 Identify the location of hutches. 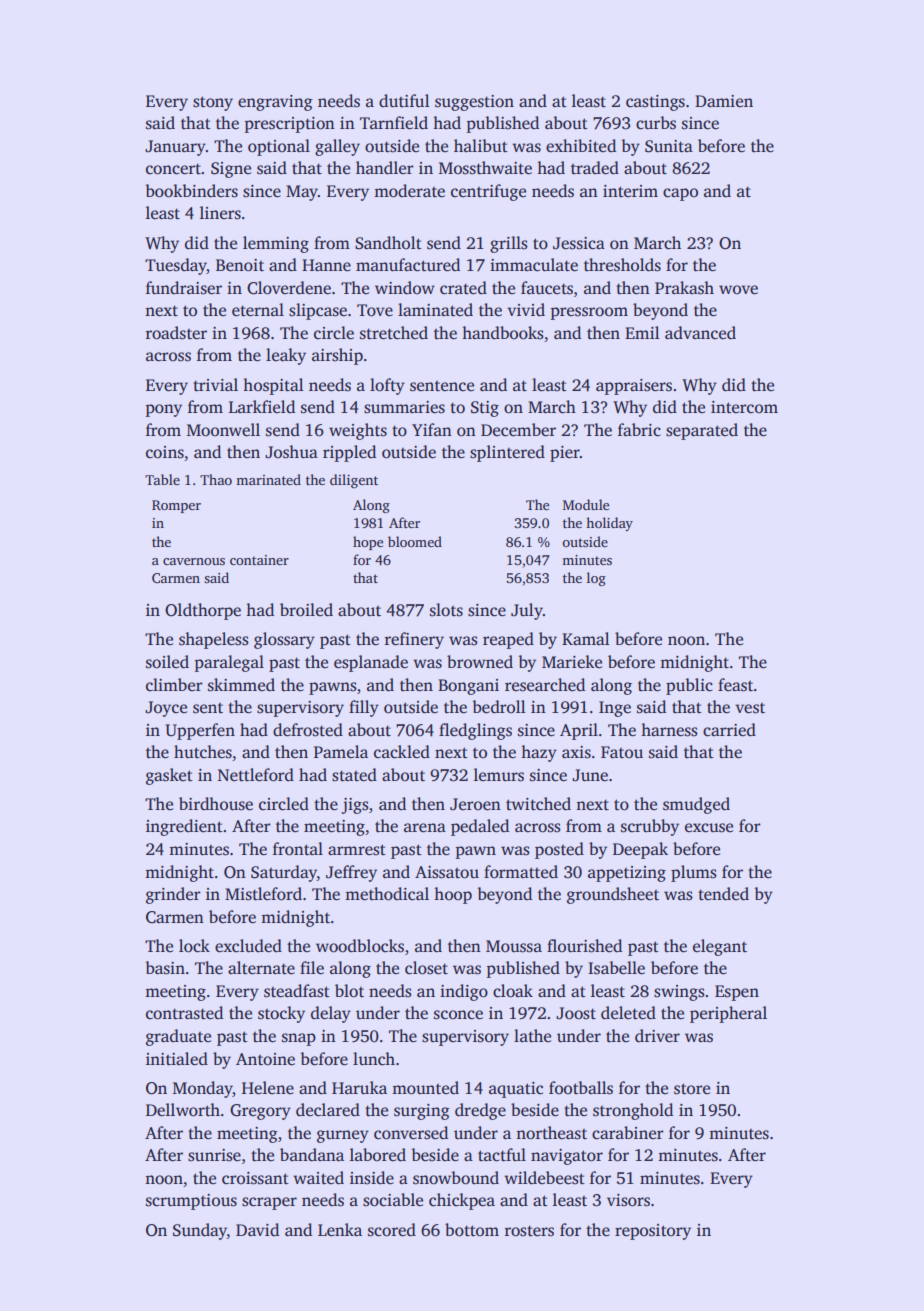
(203, 752).
